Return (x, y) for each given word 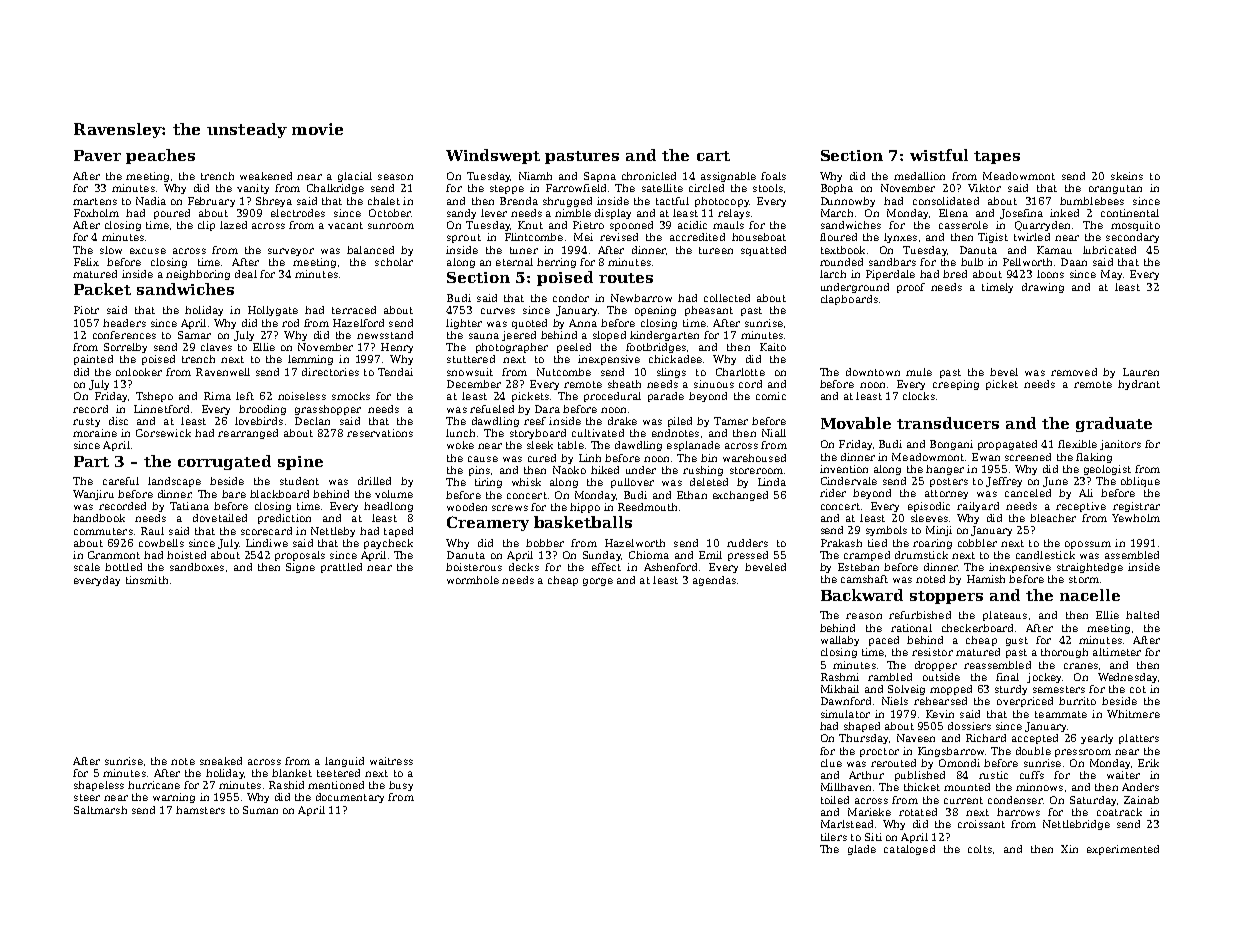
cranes (1081, 666)
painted (93, 360)
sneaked (221, 761)
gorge (598, 582)
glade (862, 850)
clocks (919, 396)
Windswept (493, 156)
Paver (97, 155)
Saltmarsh (100, 810)
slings (671, 373)
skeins (1127, 176)
